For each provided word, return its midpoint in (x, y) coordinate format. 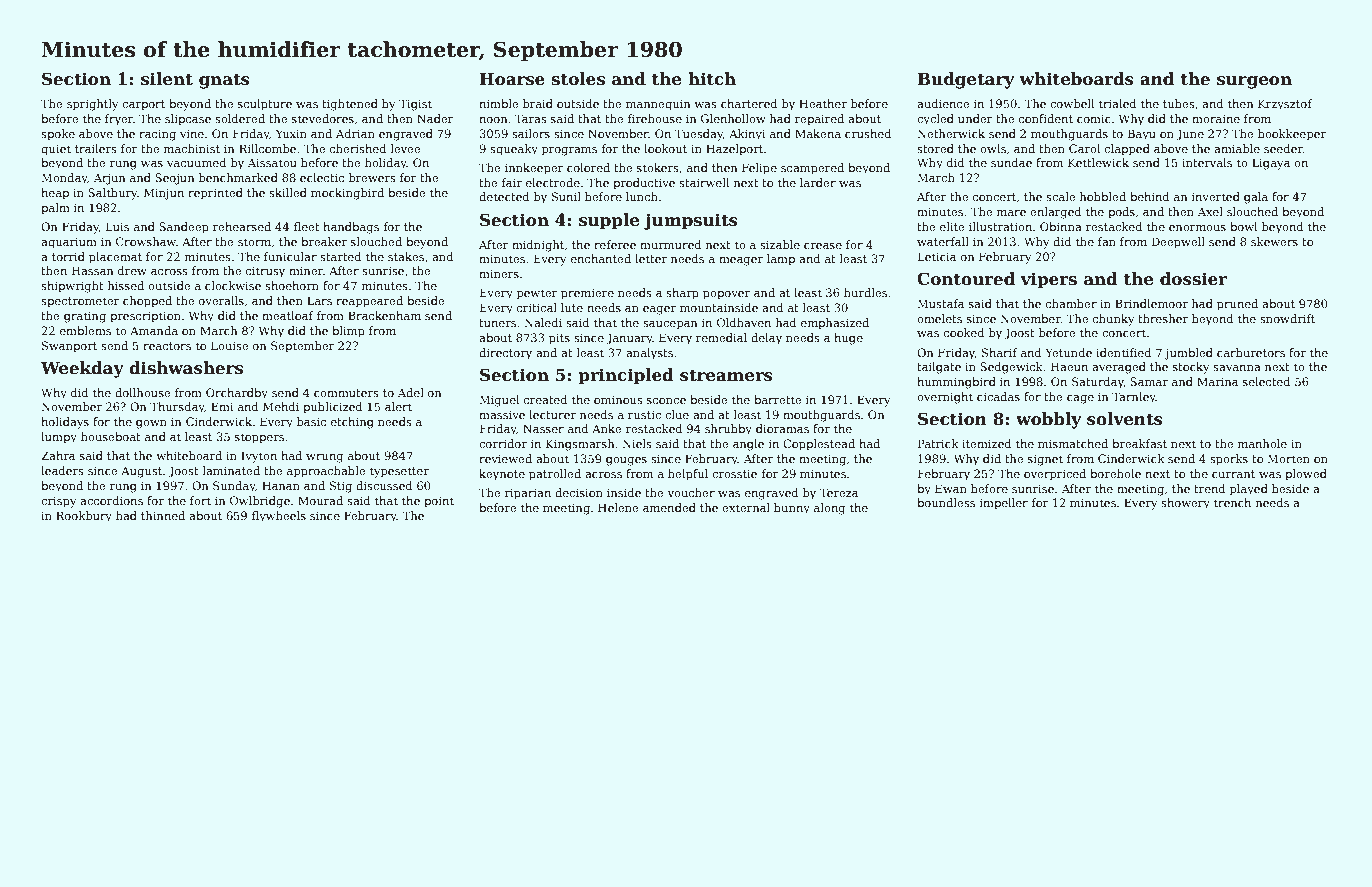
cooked (964, 332)
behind (1149, 196)
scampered (812, 169)
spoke (58, 135)
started (340, 256)
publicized (332, 408)
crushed (868, 133)
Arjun (110, 179)
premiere (587, 294)
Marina (1217, 381)
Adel (411, 392)
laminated (231, 470)
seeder (1283, 148)
